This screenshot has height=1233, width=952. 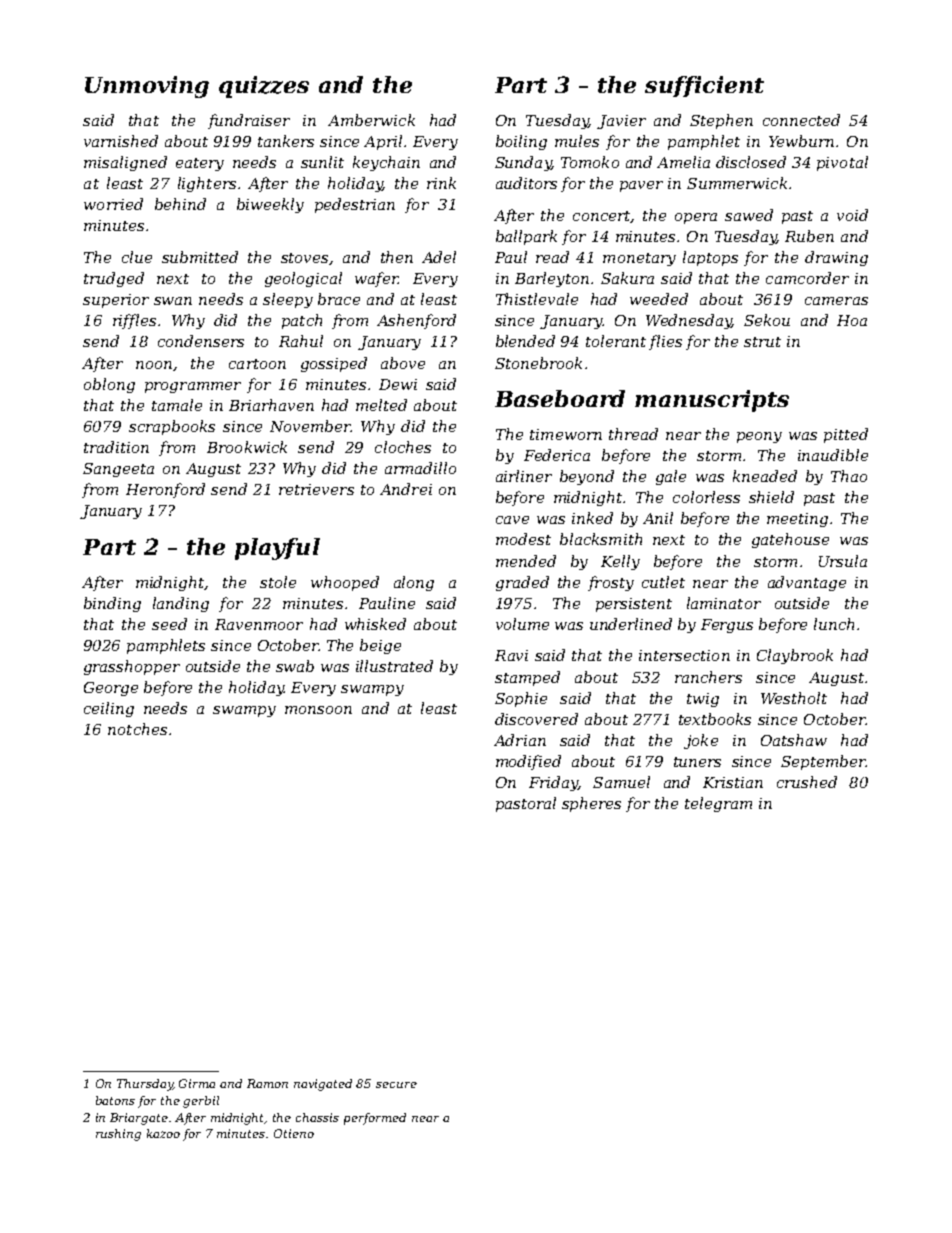 I want to click on Amelia, so click(x=683, y=162).
